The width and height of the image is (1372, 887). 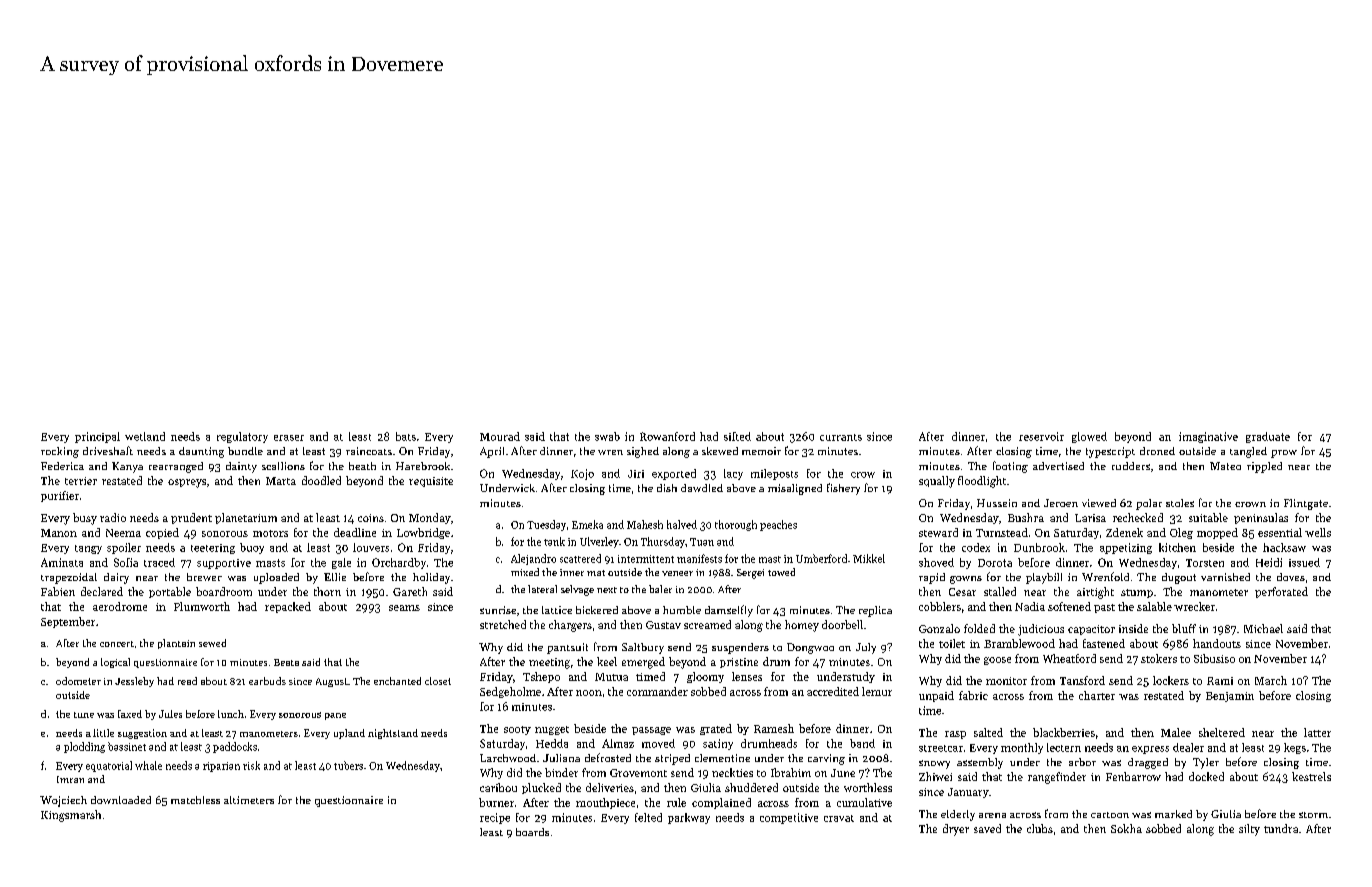 What do you see at coordinates (71, 816) in the image?
I see `Kingsmarsh` at bounding box center [71, 816].
